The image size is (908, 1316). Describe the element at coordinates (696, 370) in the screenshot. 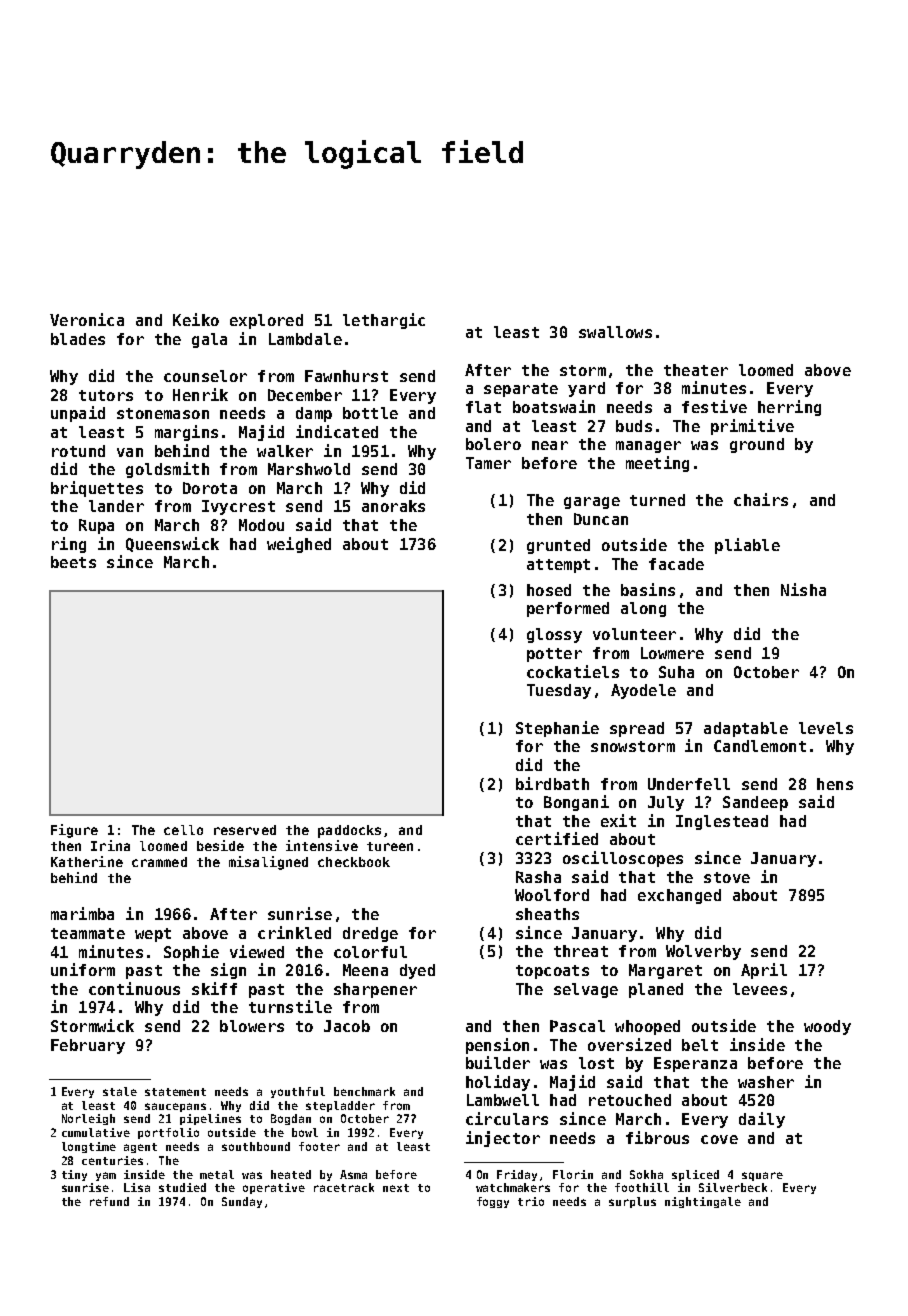

I see `theater` at that location.
